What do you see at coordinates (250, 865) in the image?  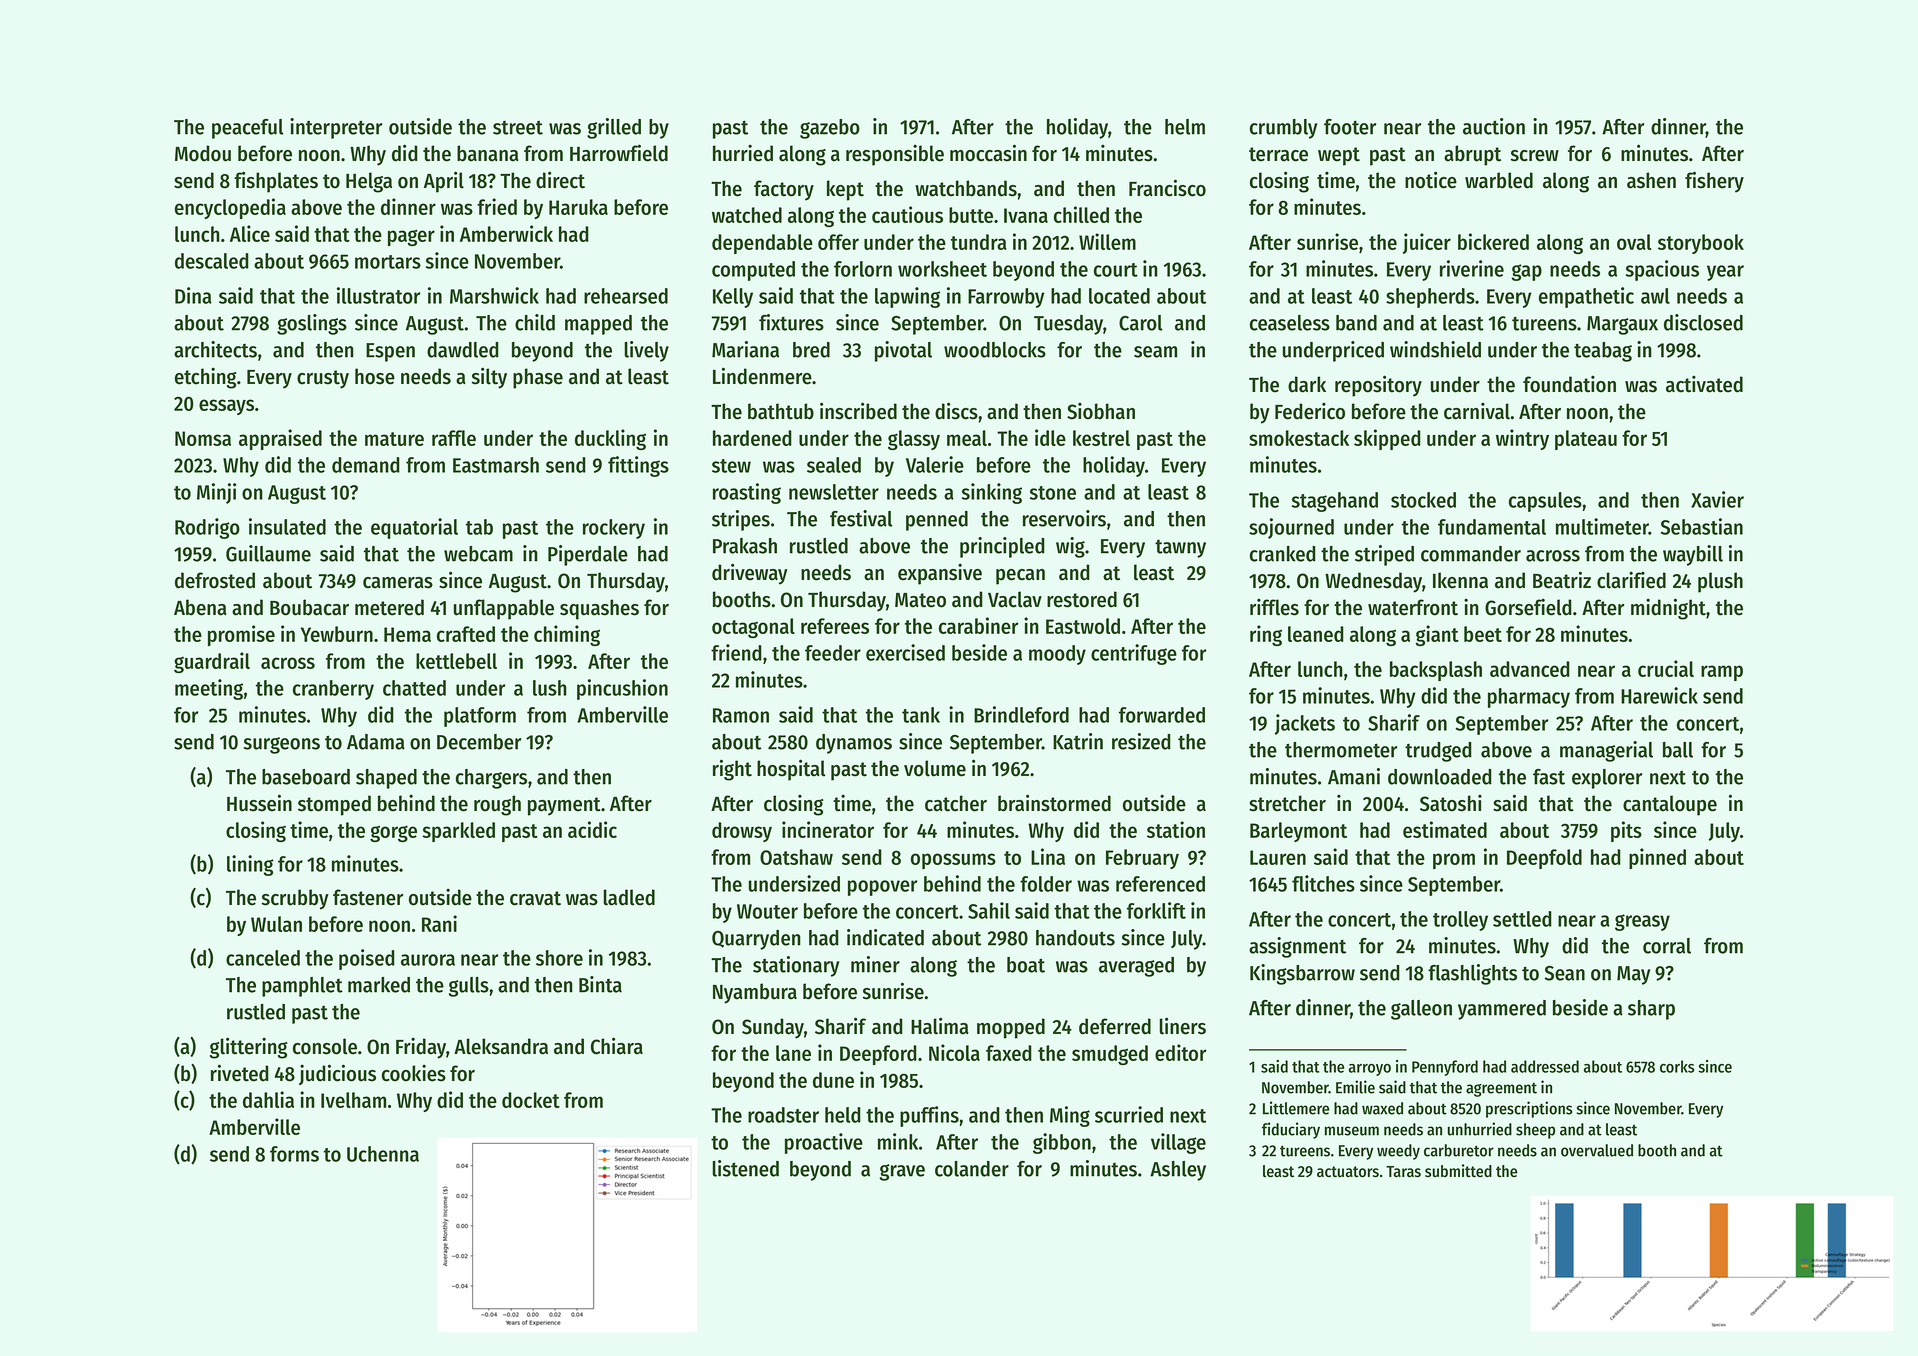 I see `lining` at bounding box center [250, 865].
